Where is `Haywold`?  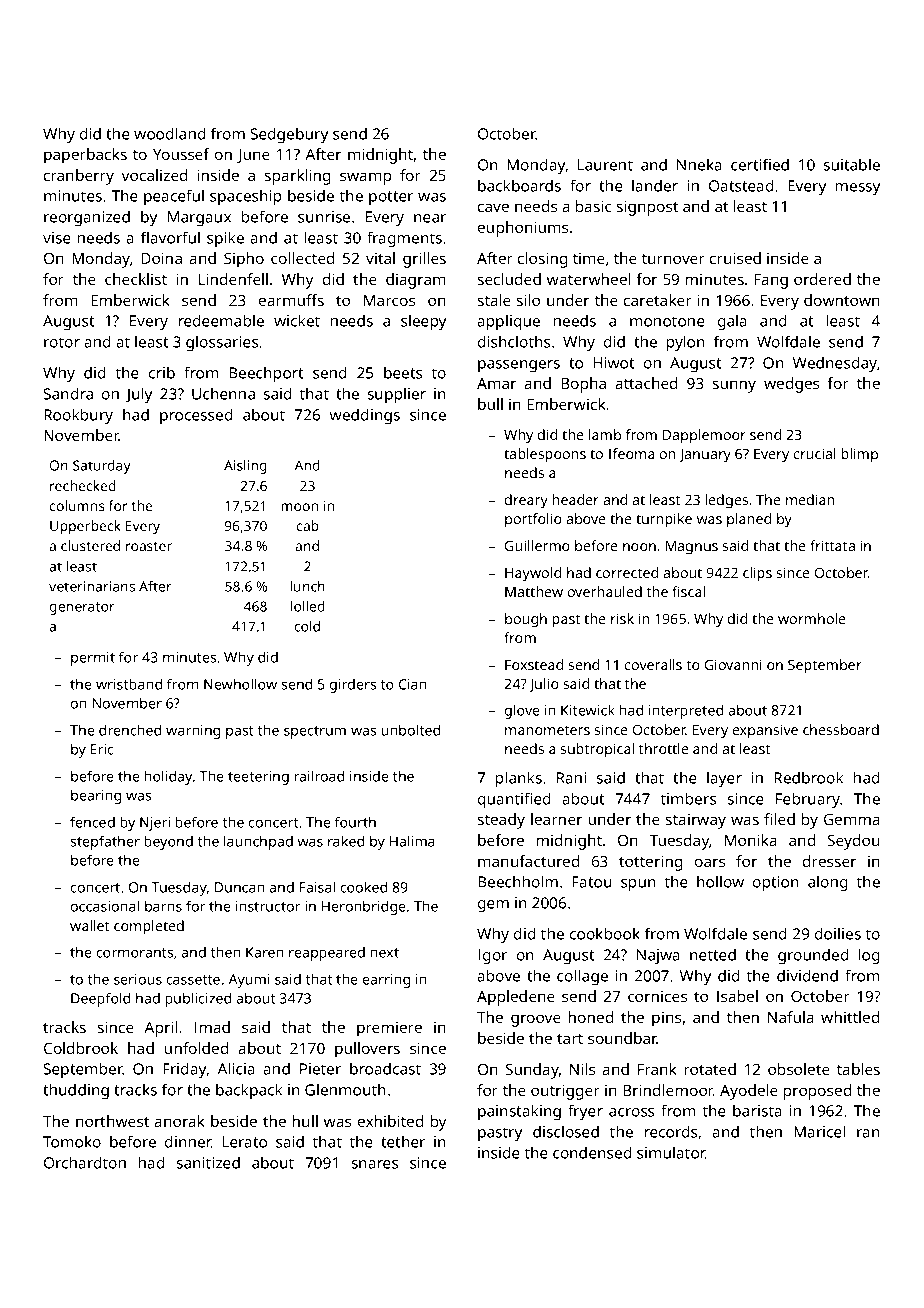
Haywold is located at coordinates (533, 574).
